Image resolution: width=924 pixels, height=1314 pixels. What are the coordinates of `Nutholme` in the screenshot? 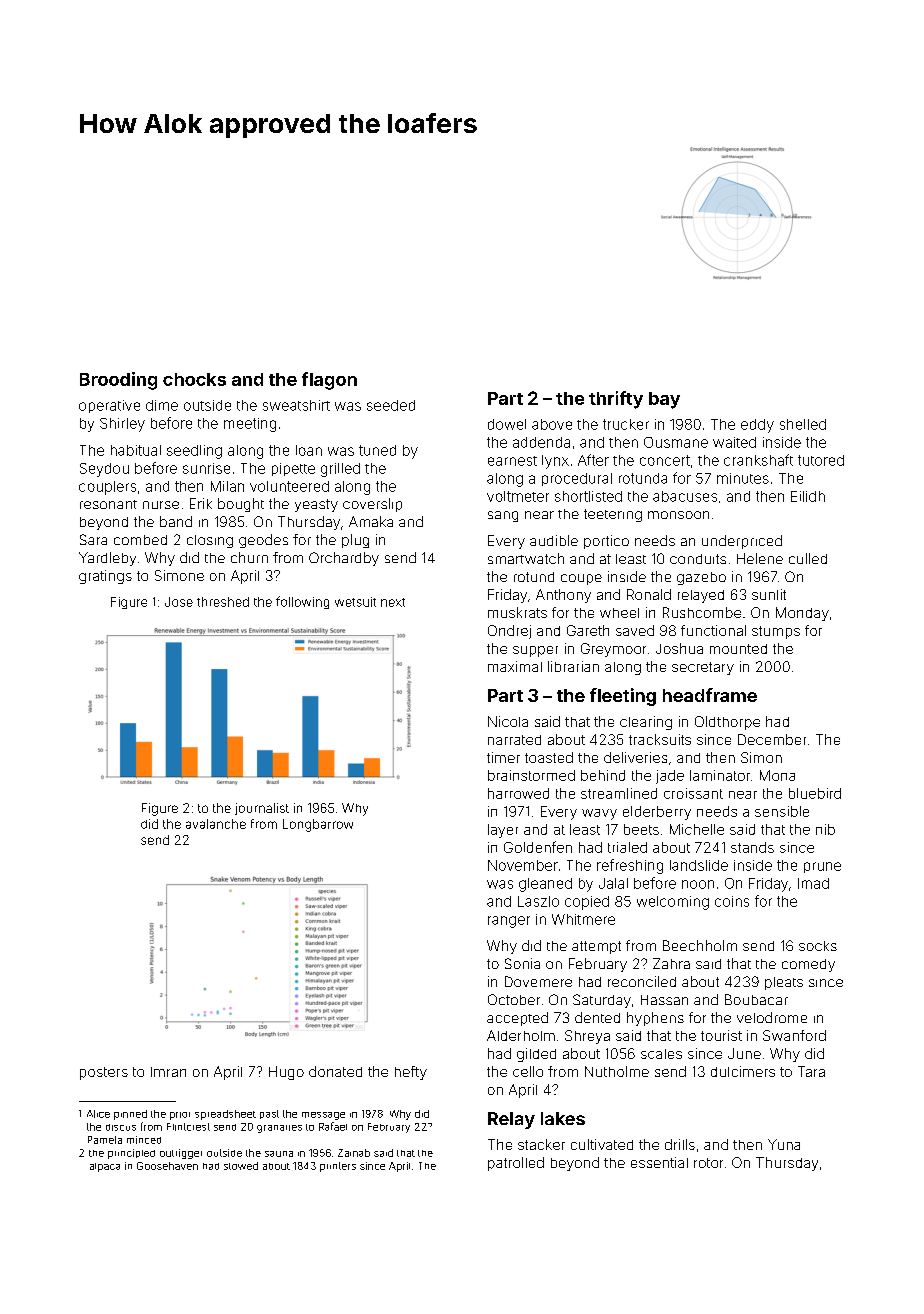 It's located at (617, 1071).
